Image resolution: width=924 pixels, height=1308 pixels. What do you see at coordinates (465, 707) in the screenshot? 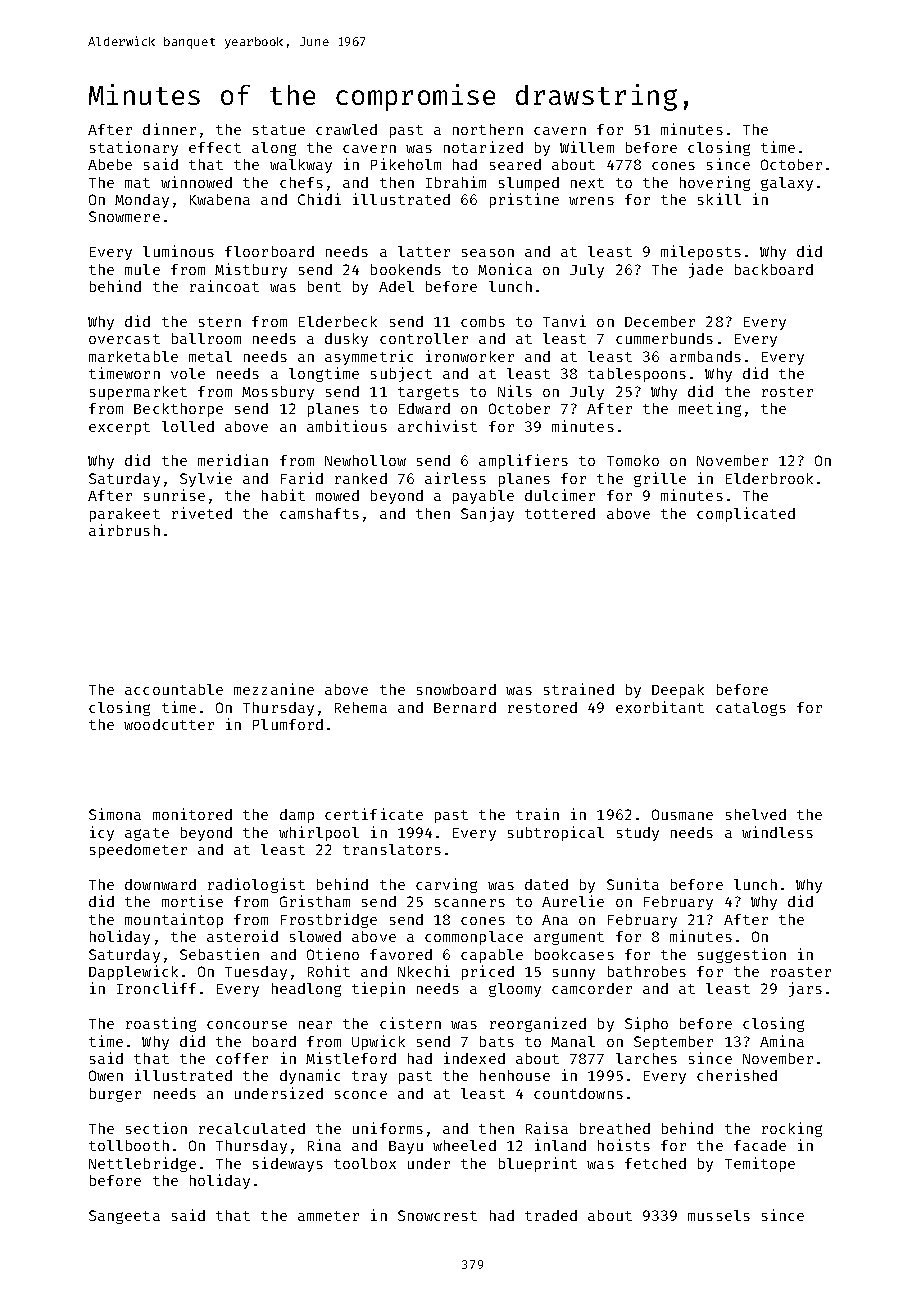
I see `Bernard` at bounding box center [465, 707].
